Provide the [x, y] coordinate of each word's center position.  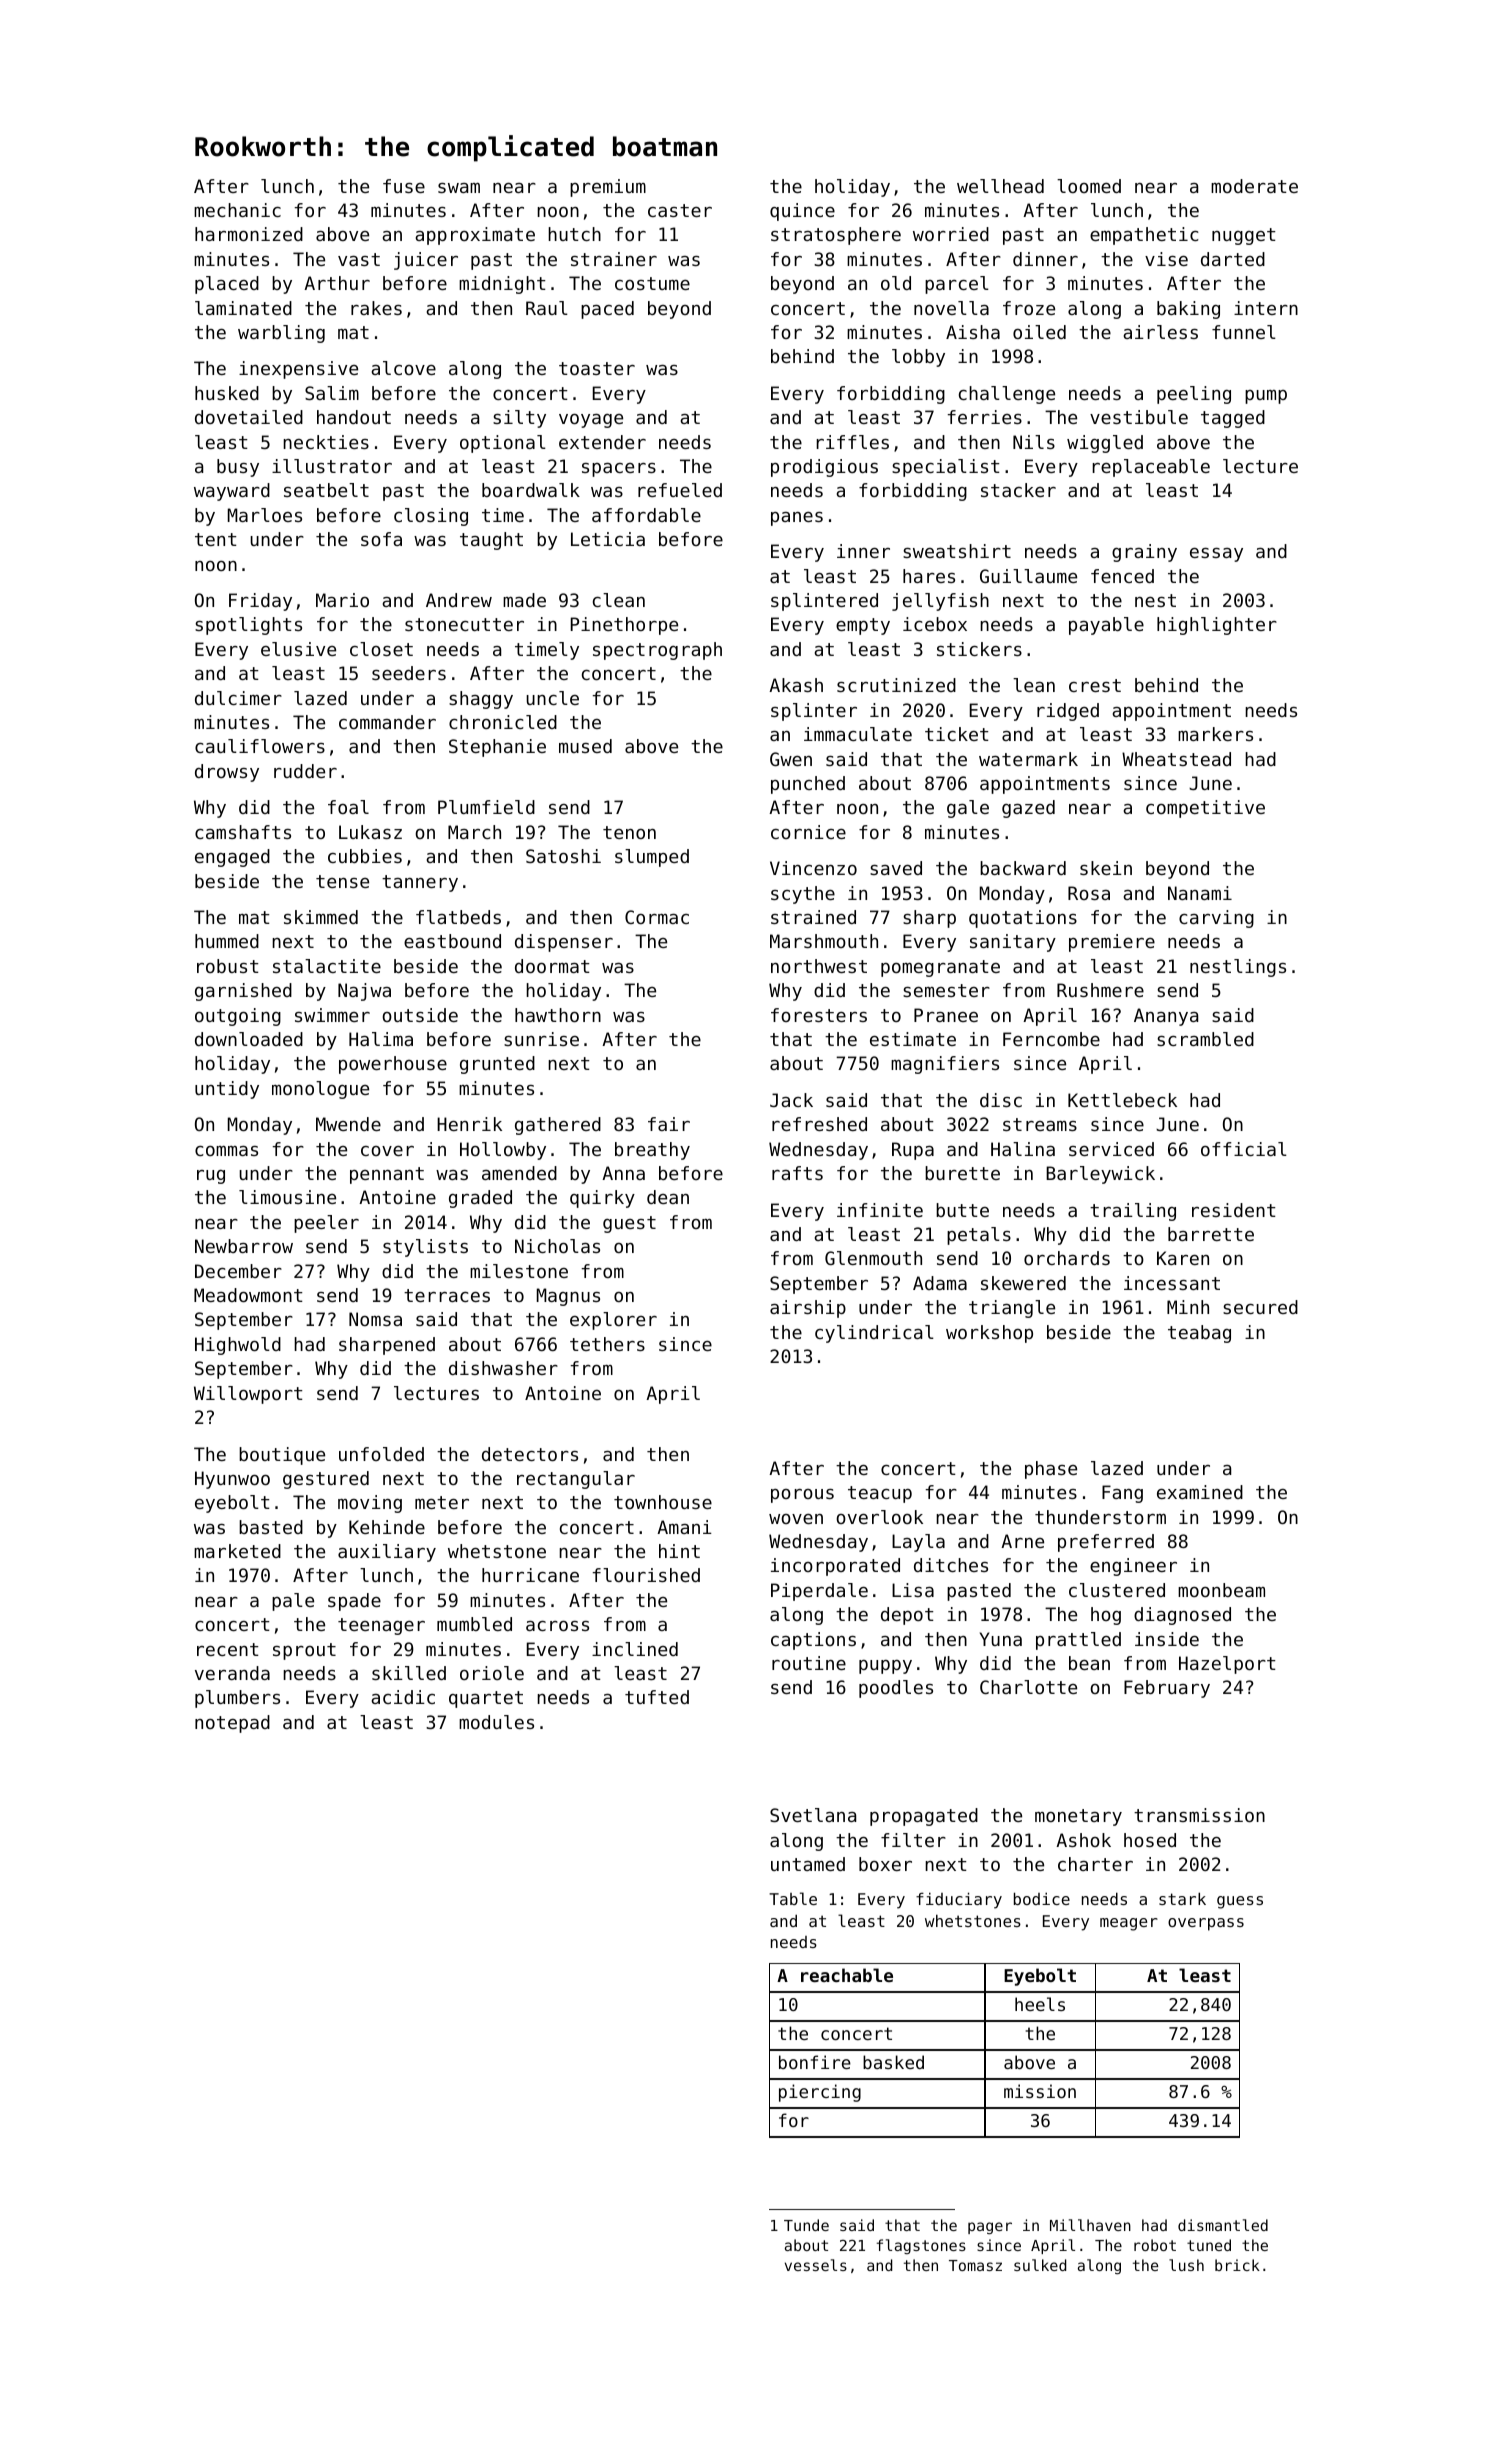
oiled [1039, 332]
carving [1216, 919]
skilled [409, 1673]
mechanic [237, 210]
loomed [1089, 186]
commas [226, 1151]
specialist [946, 468]
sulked [1040, 2265]
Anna [623, 1173]
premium [608, 188]
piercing [820, 2093]
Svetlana [813, 1815]
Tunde [806, 2225]
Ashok [1083, 1840]
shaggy [481, 700]
